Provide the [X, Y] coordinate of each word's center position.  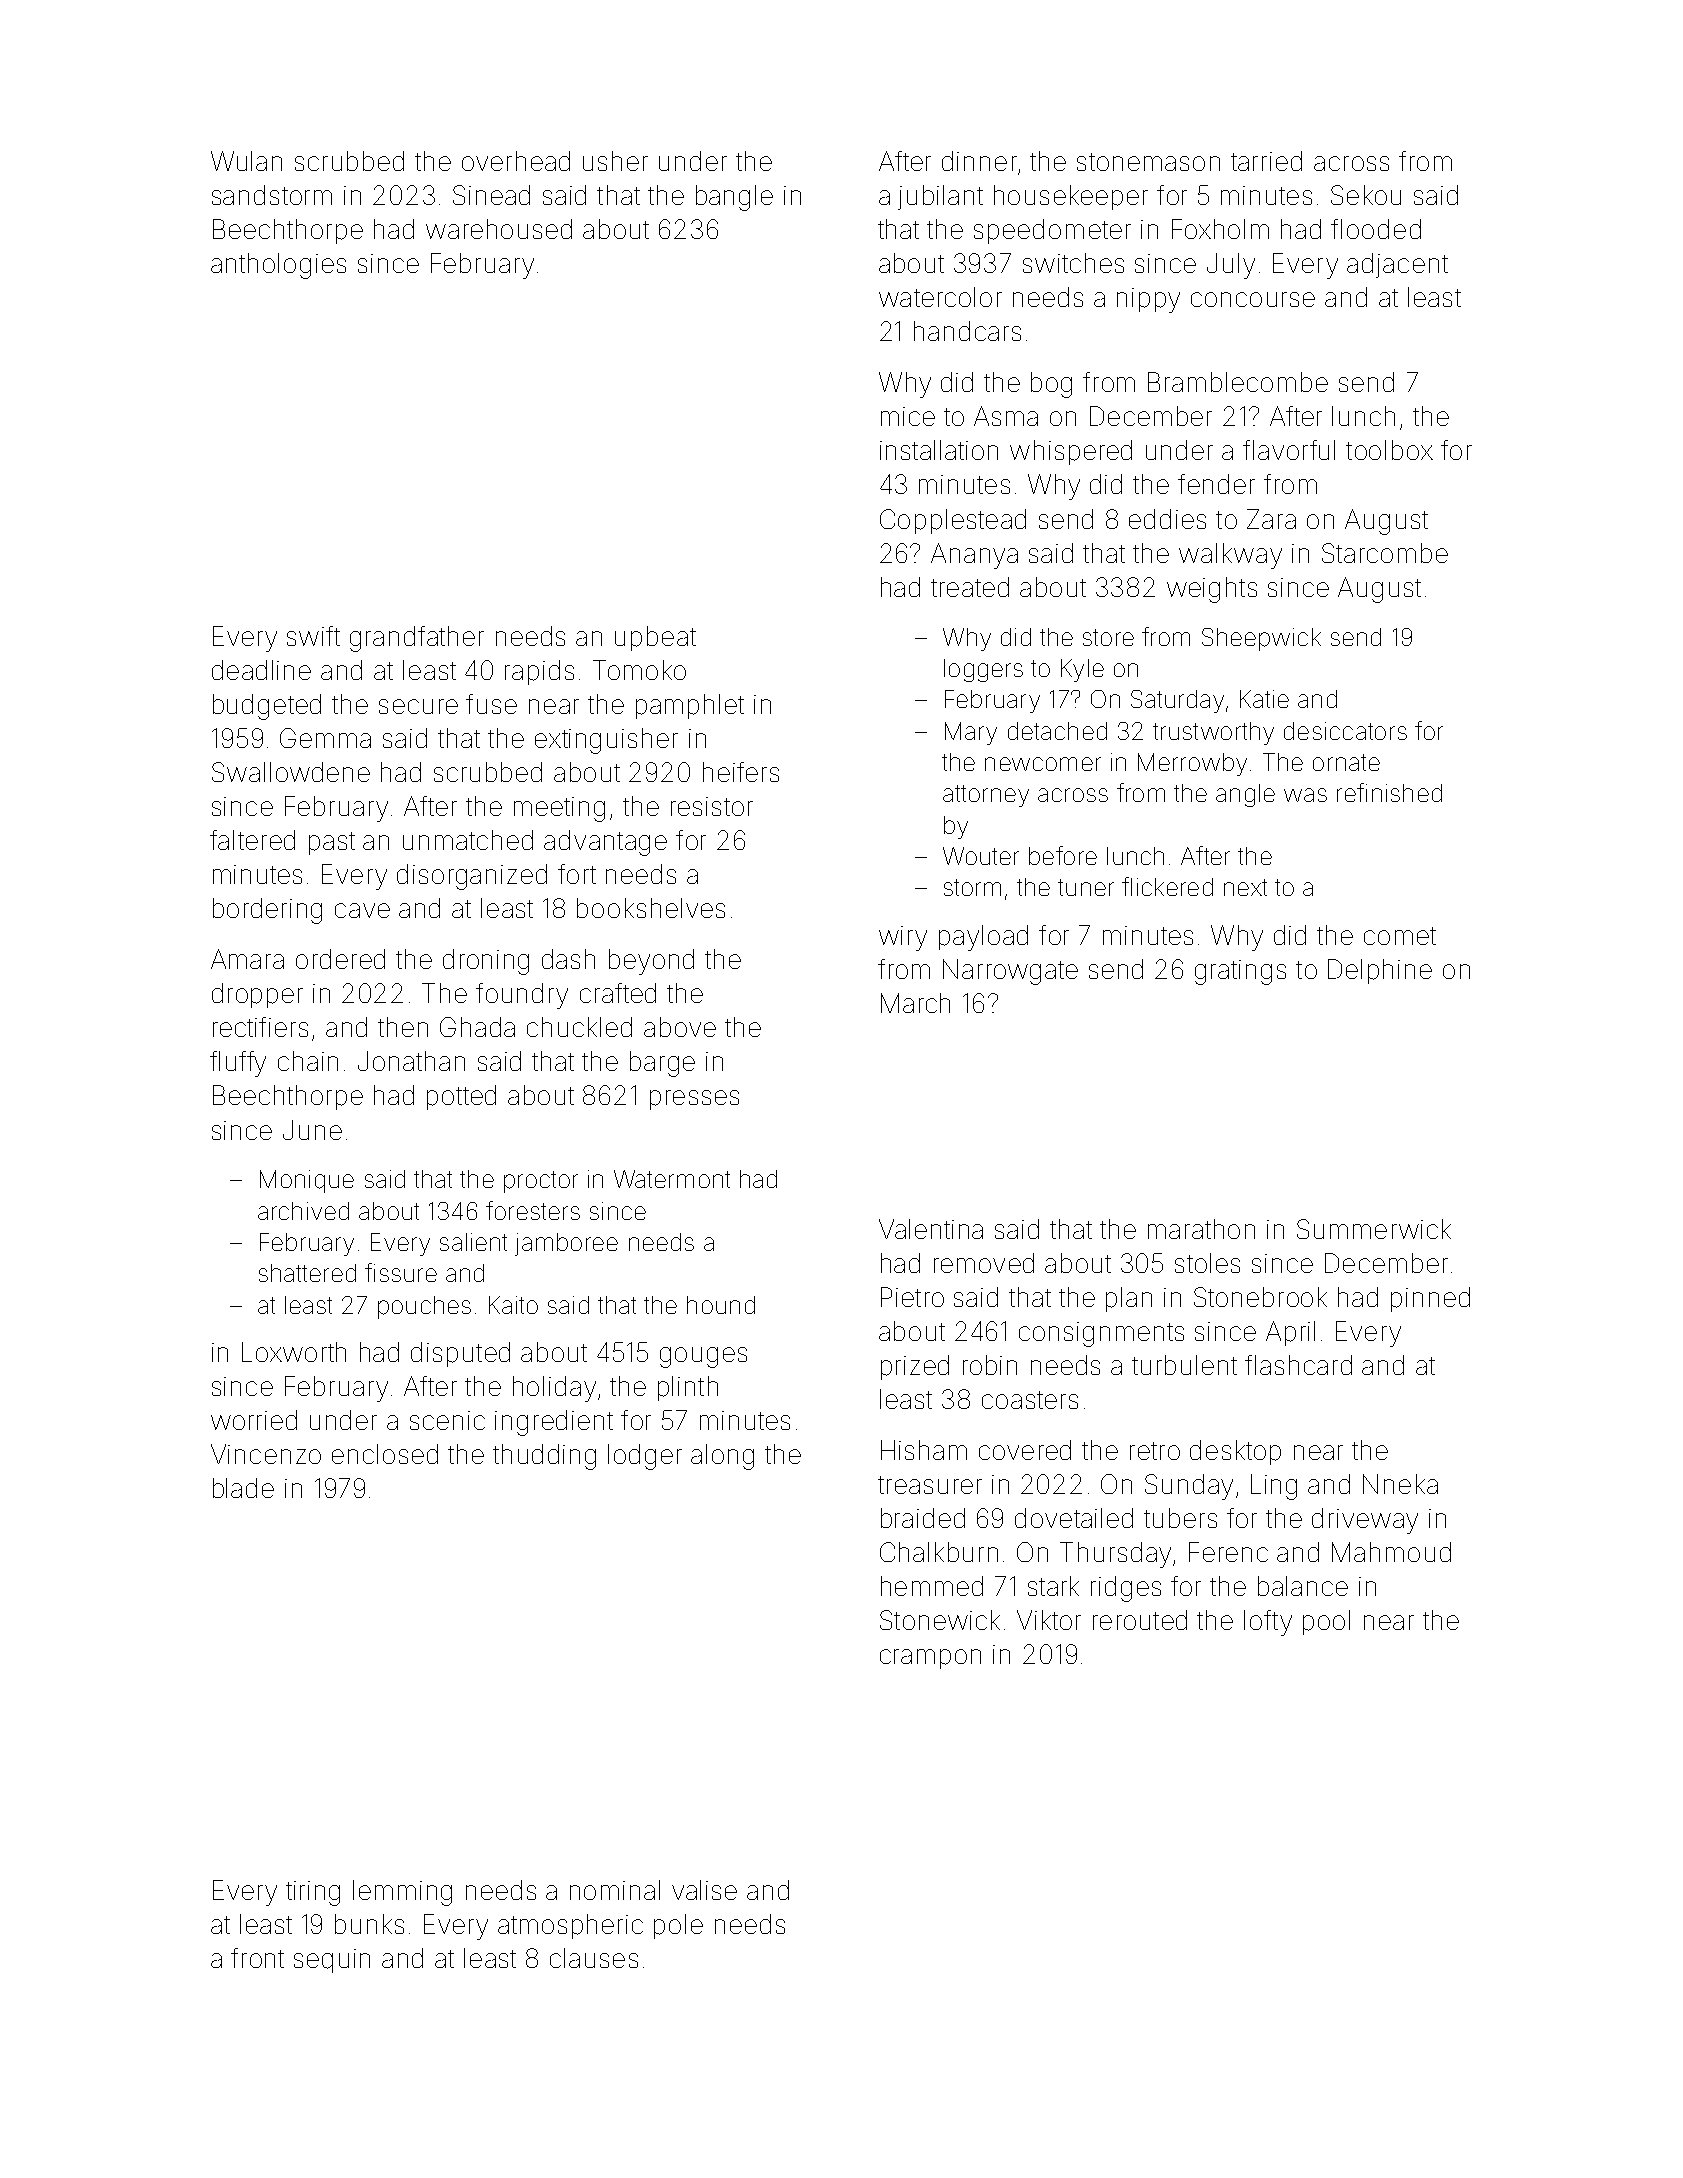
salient [473, 1242]
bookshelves [651, 908]
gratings [1240, 972]
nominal [615, 1890]
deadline [261, 670]
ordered [340, 959]
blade [243, 1488]
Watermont [672, 1179]
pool [1326, 1622]
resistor [712, 806]
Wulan [246, 161]
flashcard [1298, 1365]
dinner [979, 161]
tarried [1266, 161]
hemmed [932, 1586]
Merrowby [1192, 764]
